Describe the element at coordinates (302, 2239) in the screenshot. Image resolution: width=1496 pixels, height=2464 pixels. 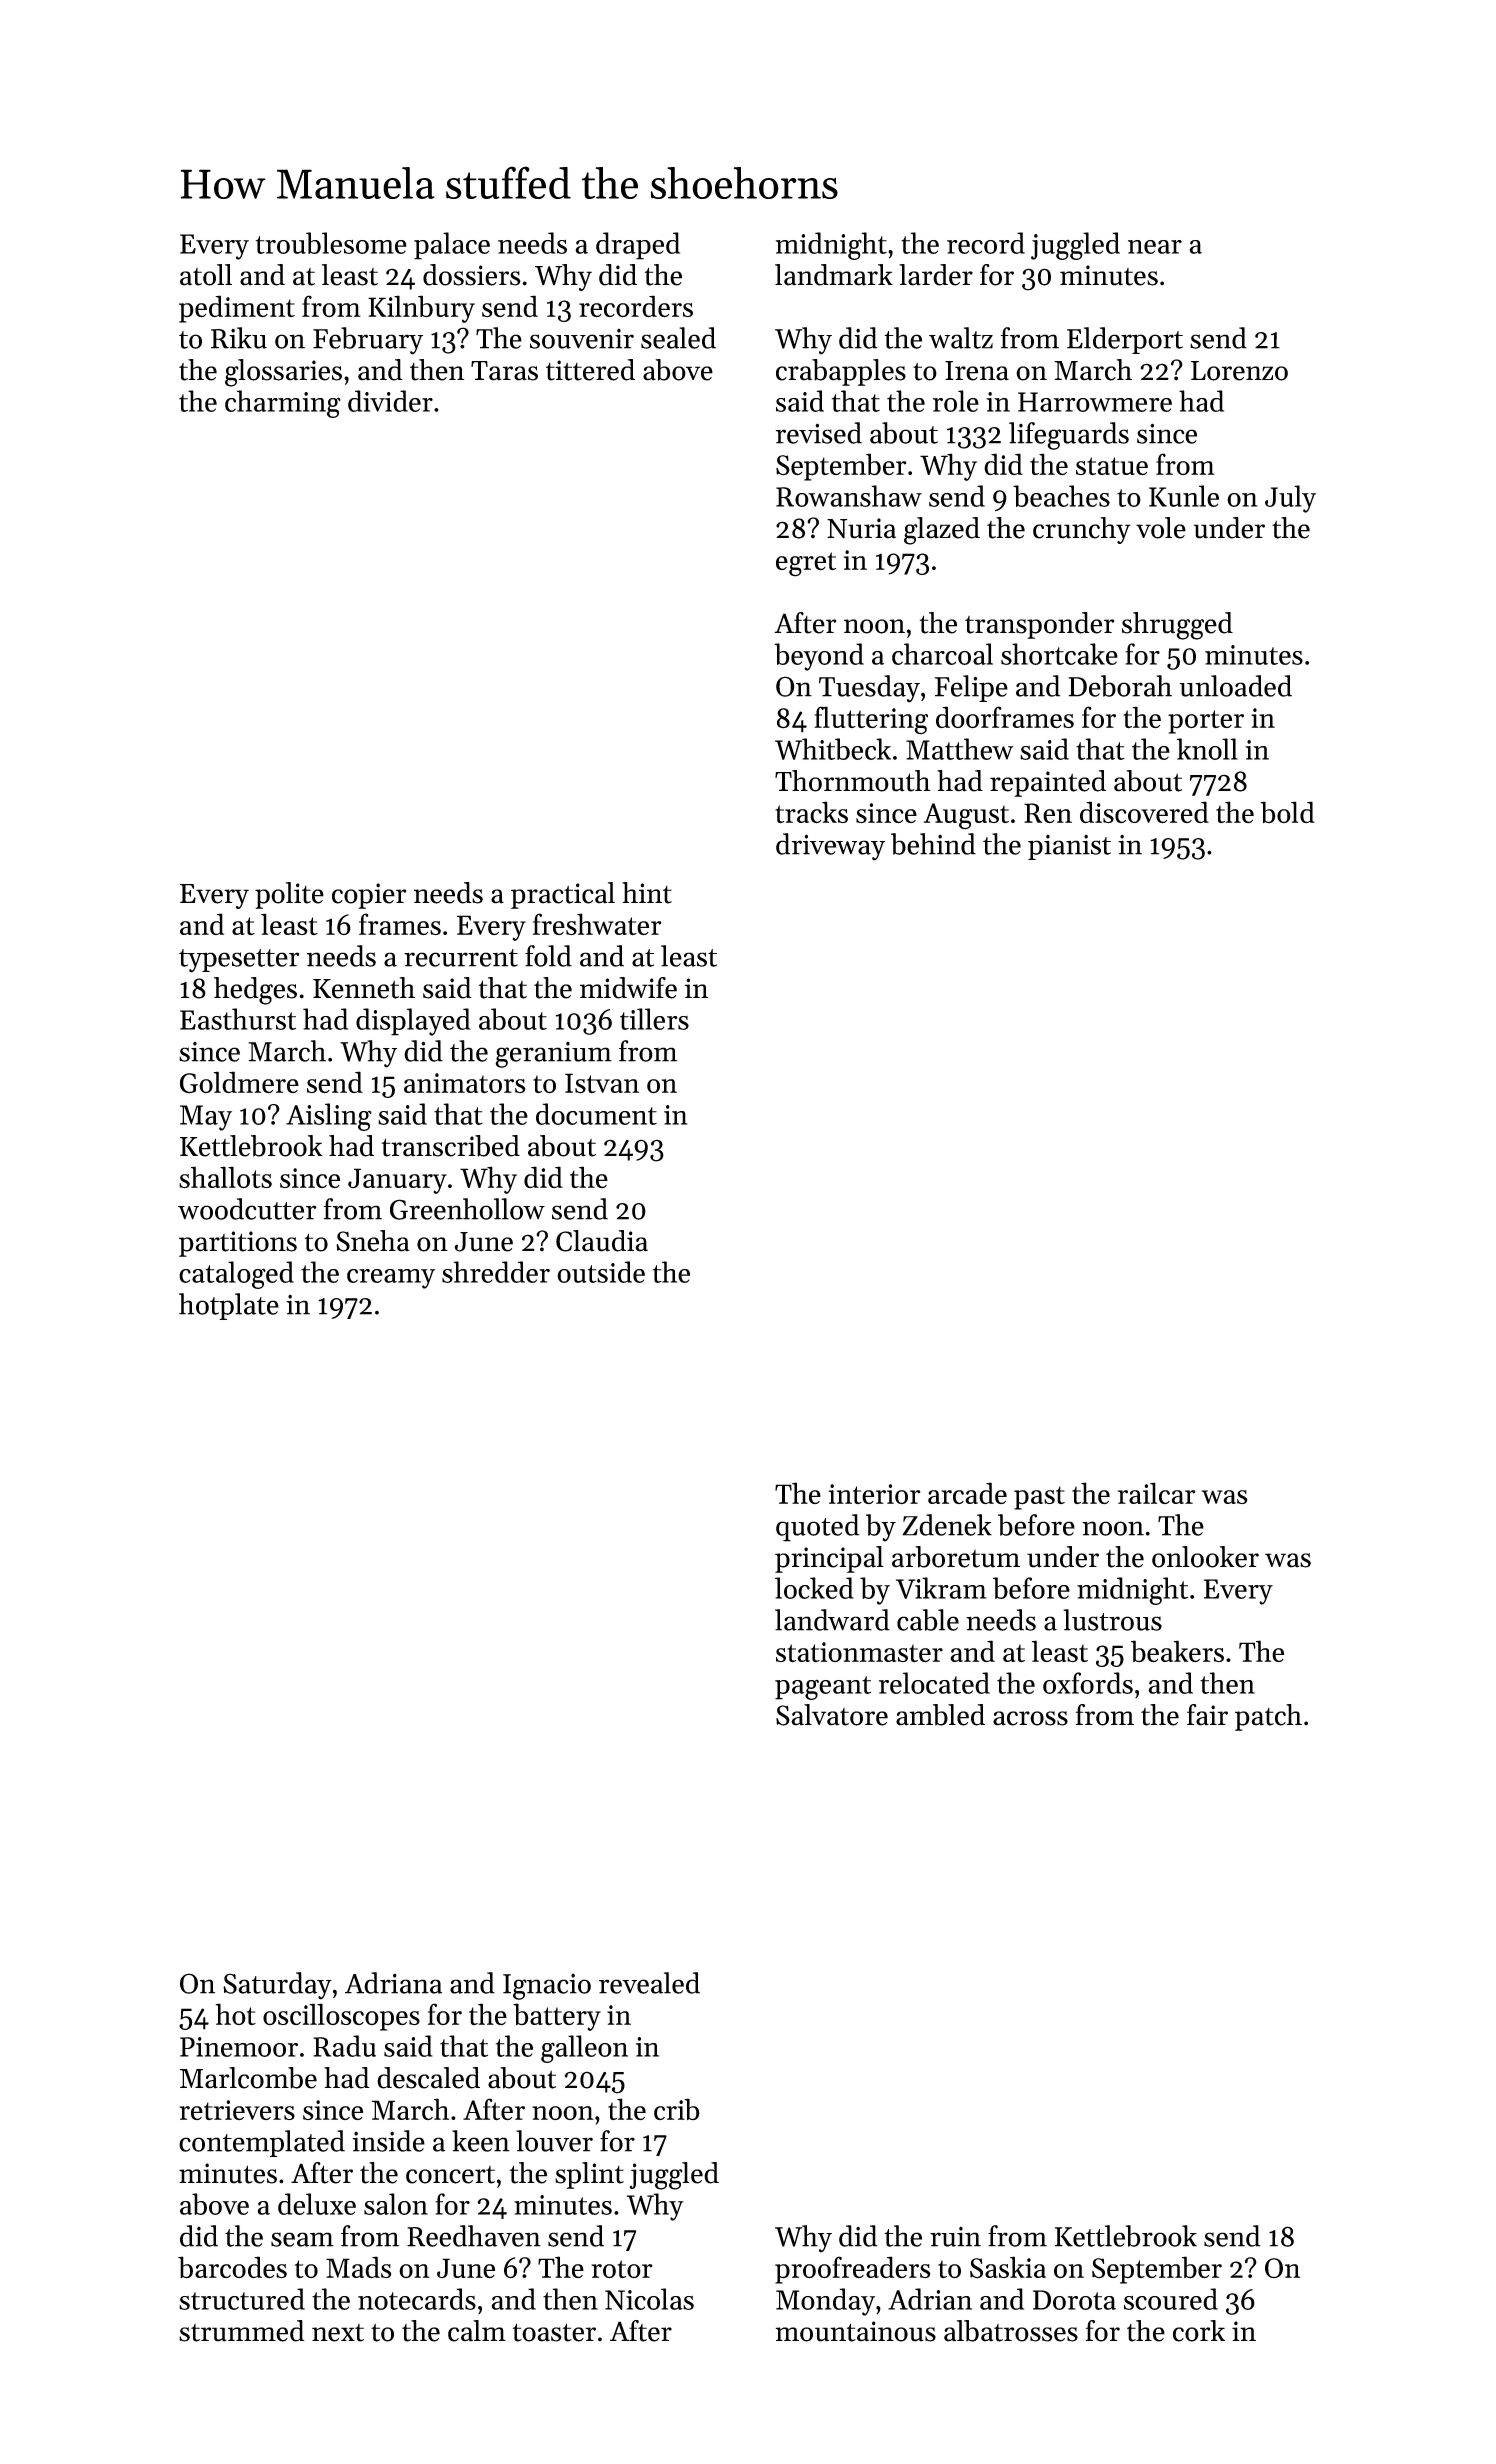
I see `seam` at that location.
